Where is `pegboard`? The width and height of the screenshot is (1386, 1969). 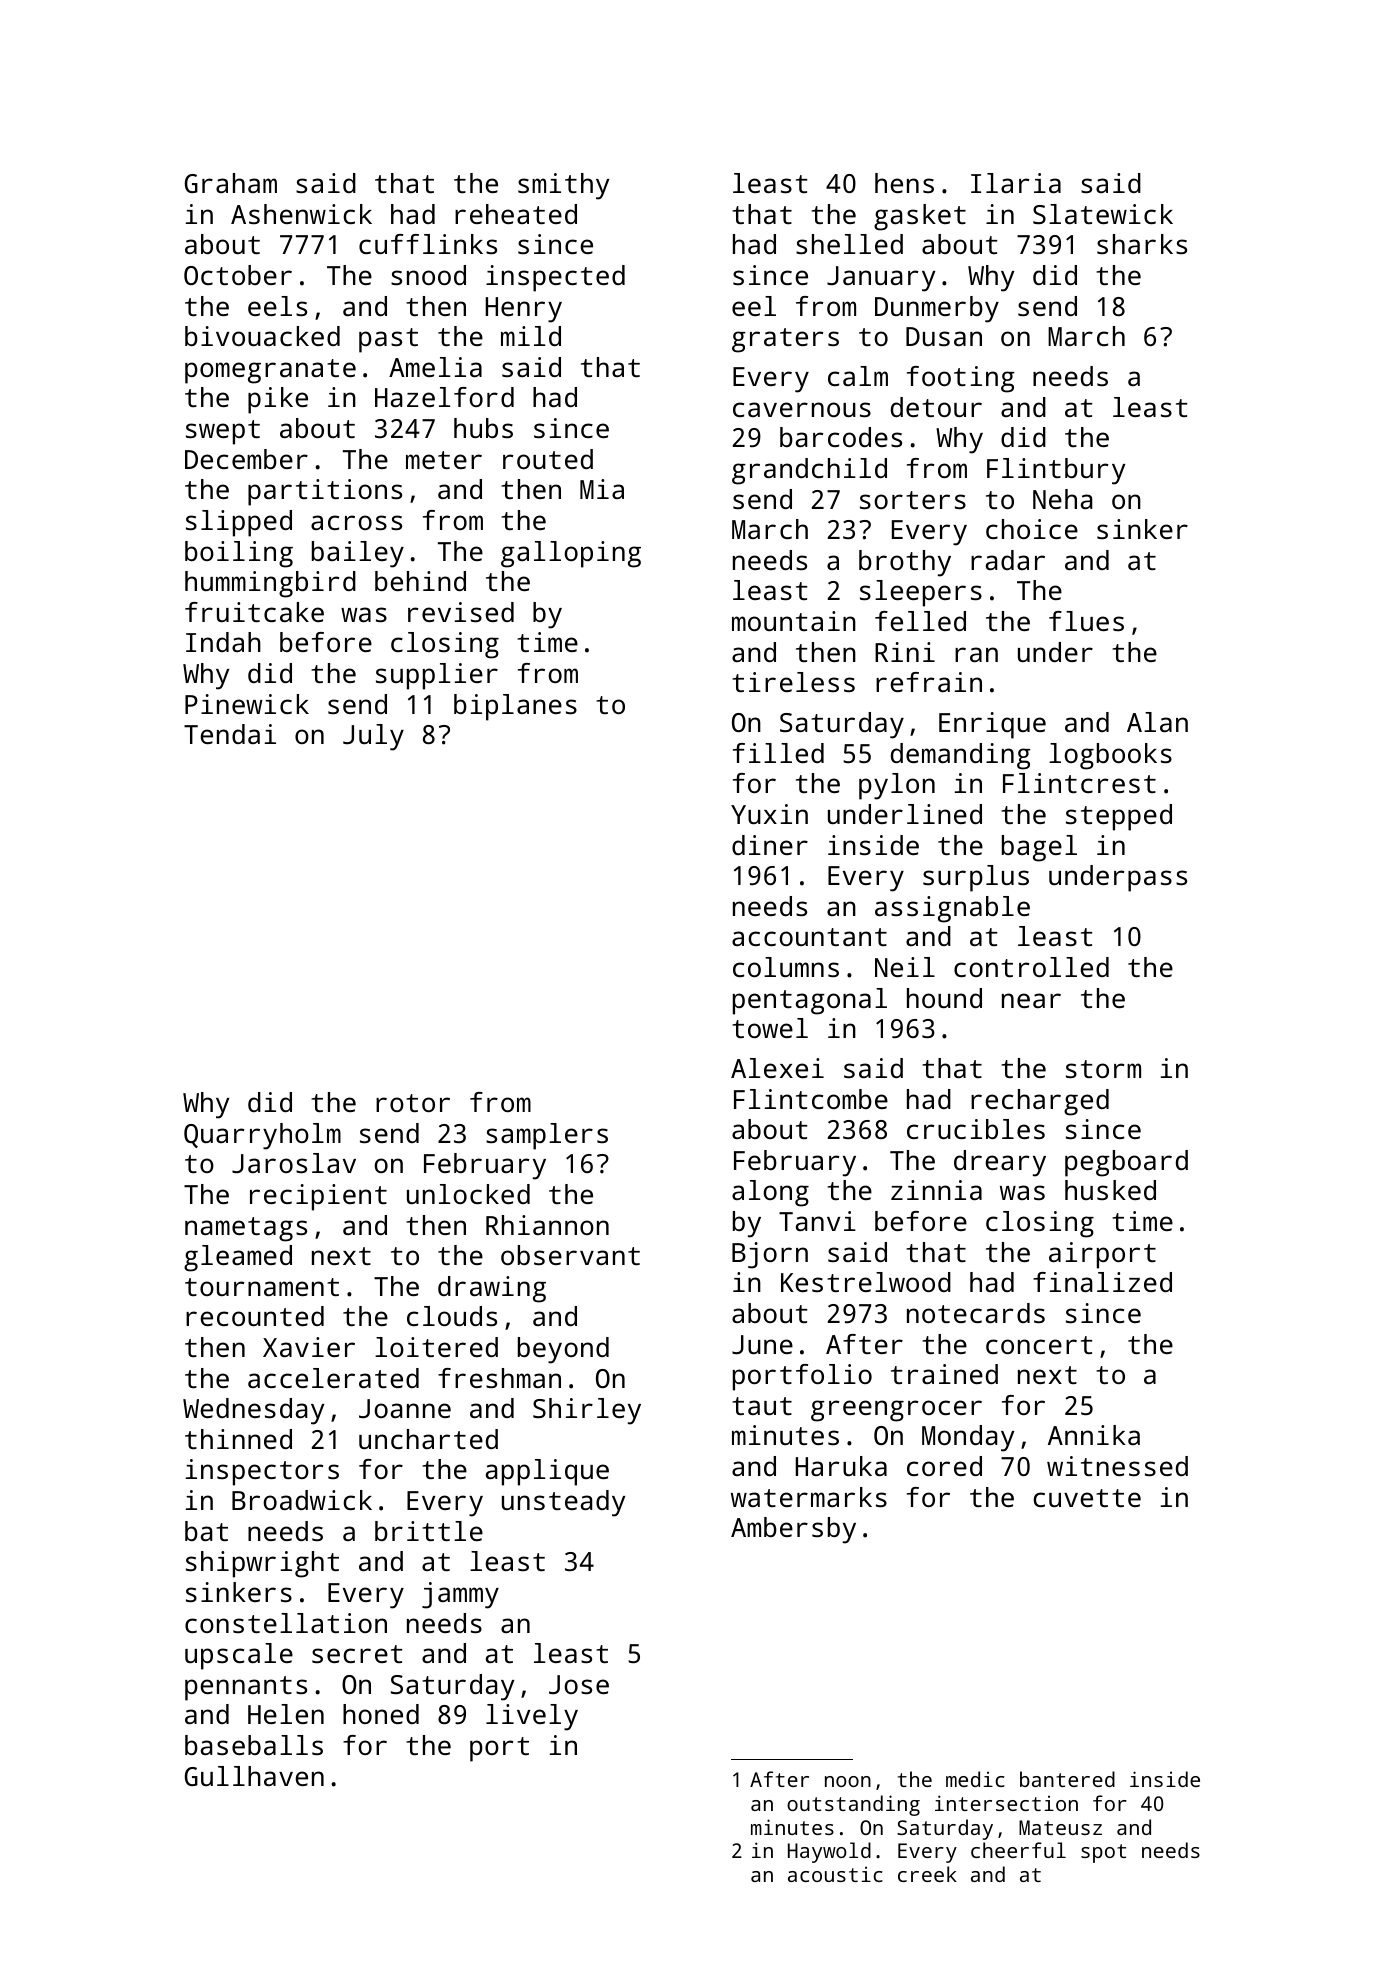
pegboard is located at coordinates (1126, 1163).
